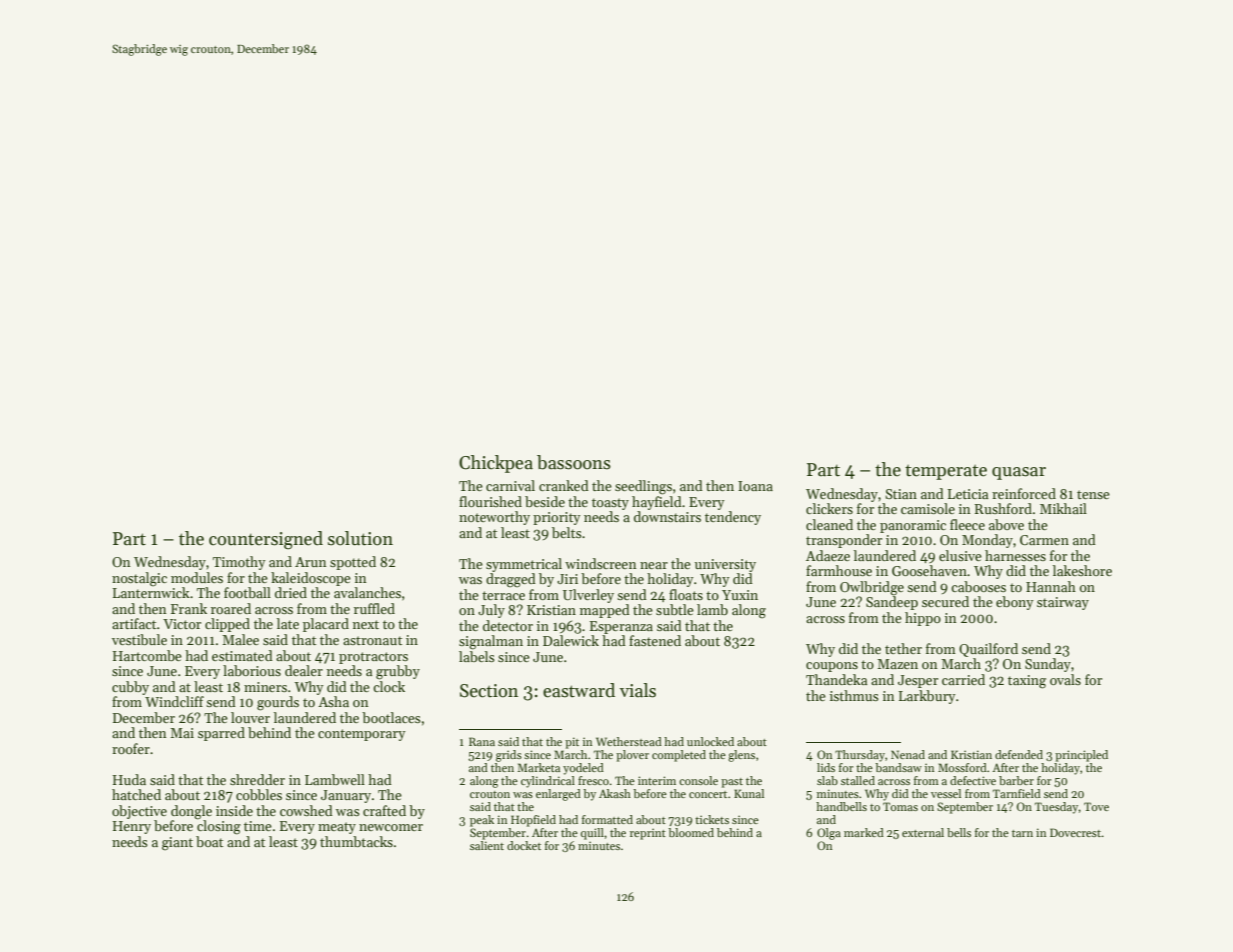 The image size is (1233, 952). What do you see at coordinates (968, 494) in the image?
I see `Leticia` at bounding box center [968, 494].
